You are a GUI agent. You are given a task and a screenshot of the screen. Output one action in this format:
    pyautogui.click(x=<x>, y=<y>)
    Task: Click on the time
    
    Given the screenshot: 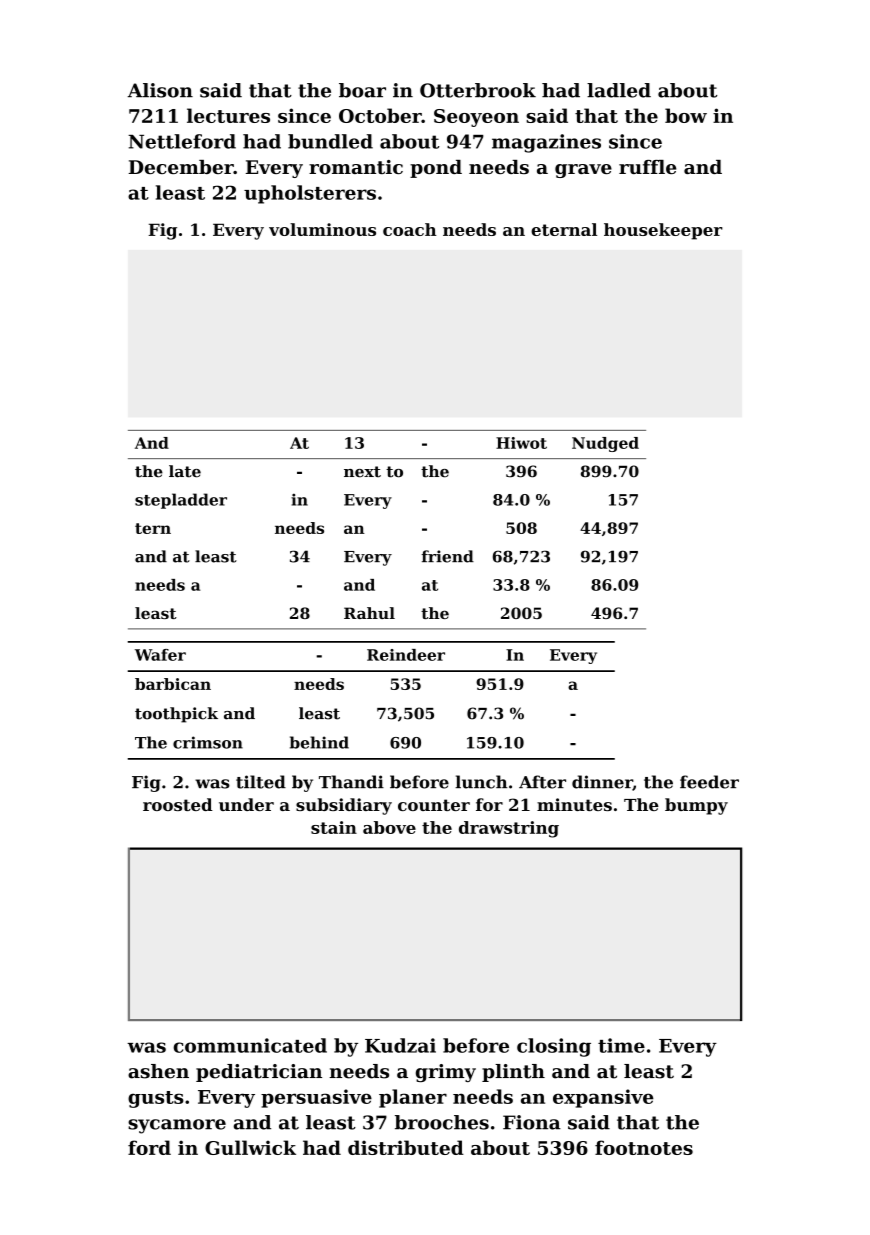 What is the action you would take?
    pyautogui.click(x=621, y=1045)
